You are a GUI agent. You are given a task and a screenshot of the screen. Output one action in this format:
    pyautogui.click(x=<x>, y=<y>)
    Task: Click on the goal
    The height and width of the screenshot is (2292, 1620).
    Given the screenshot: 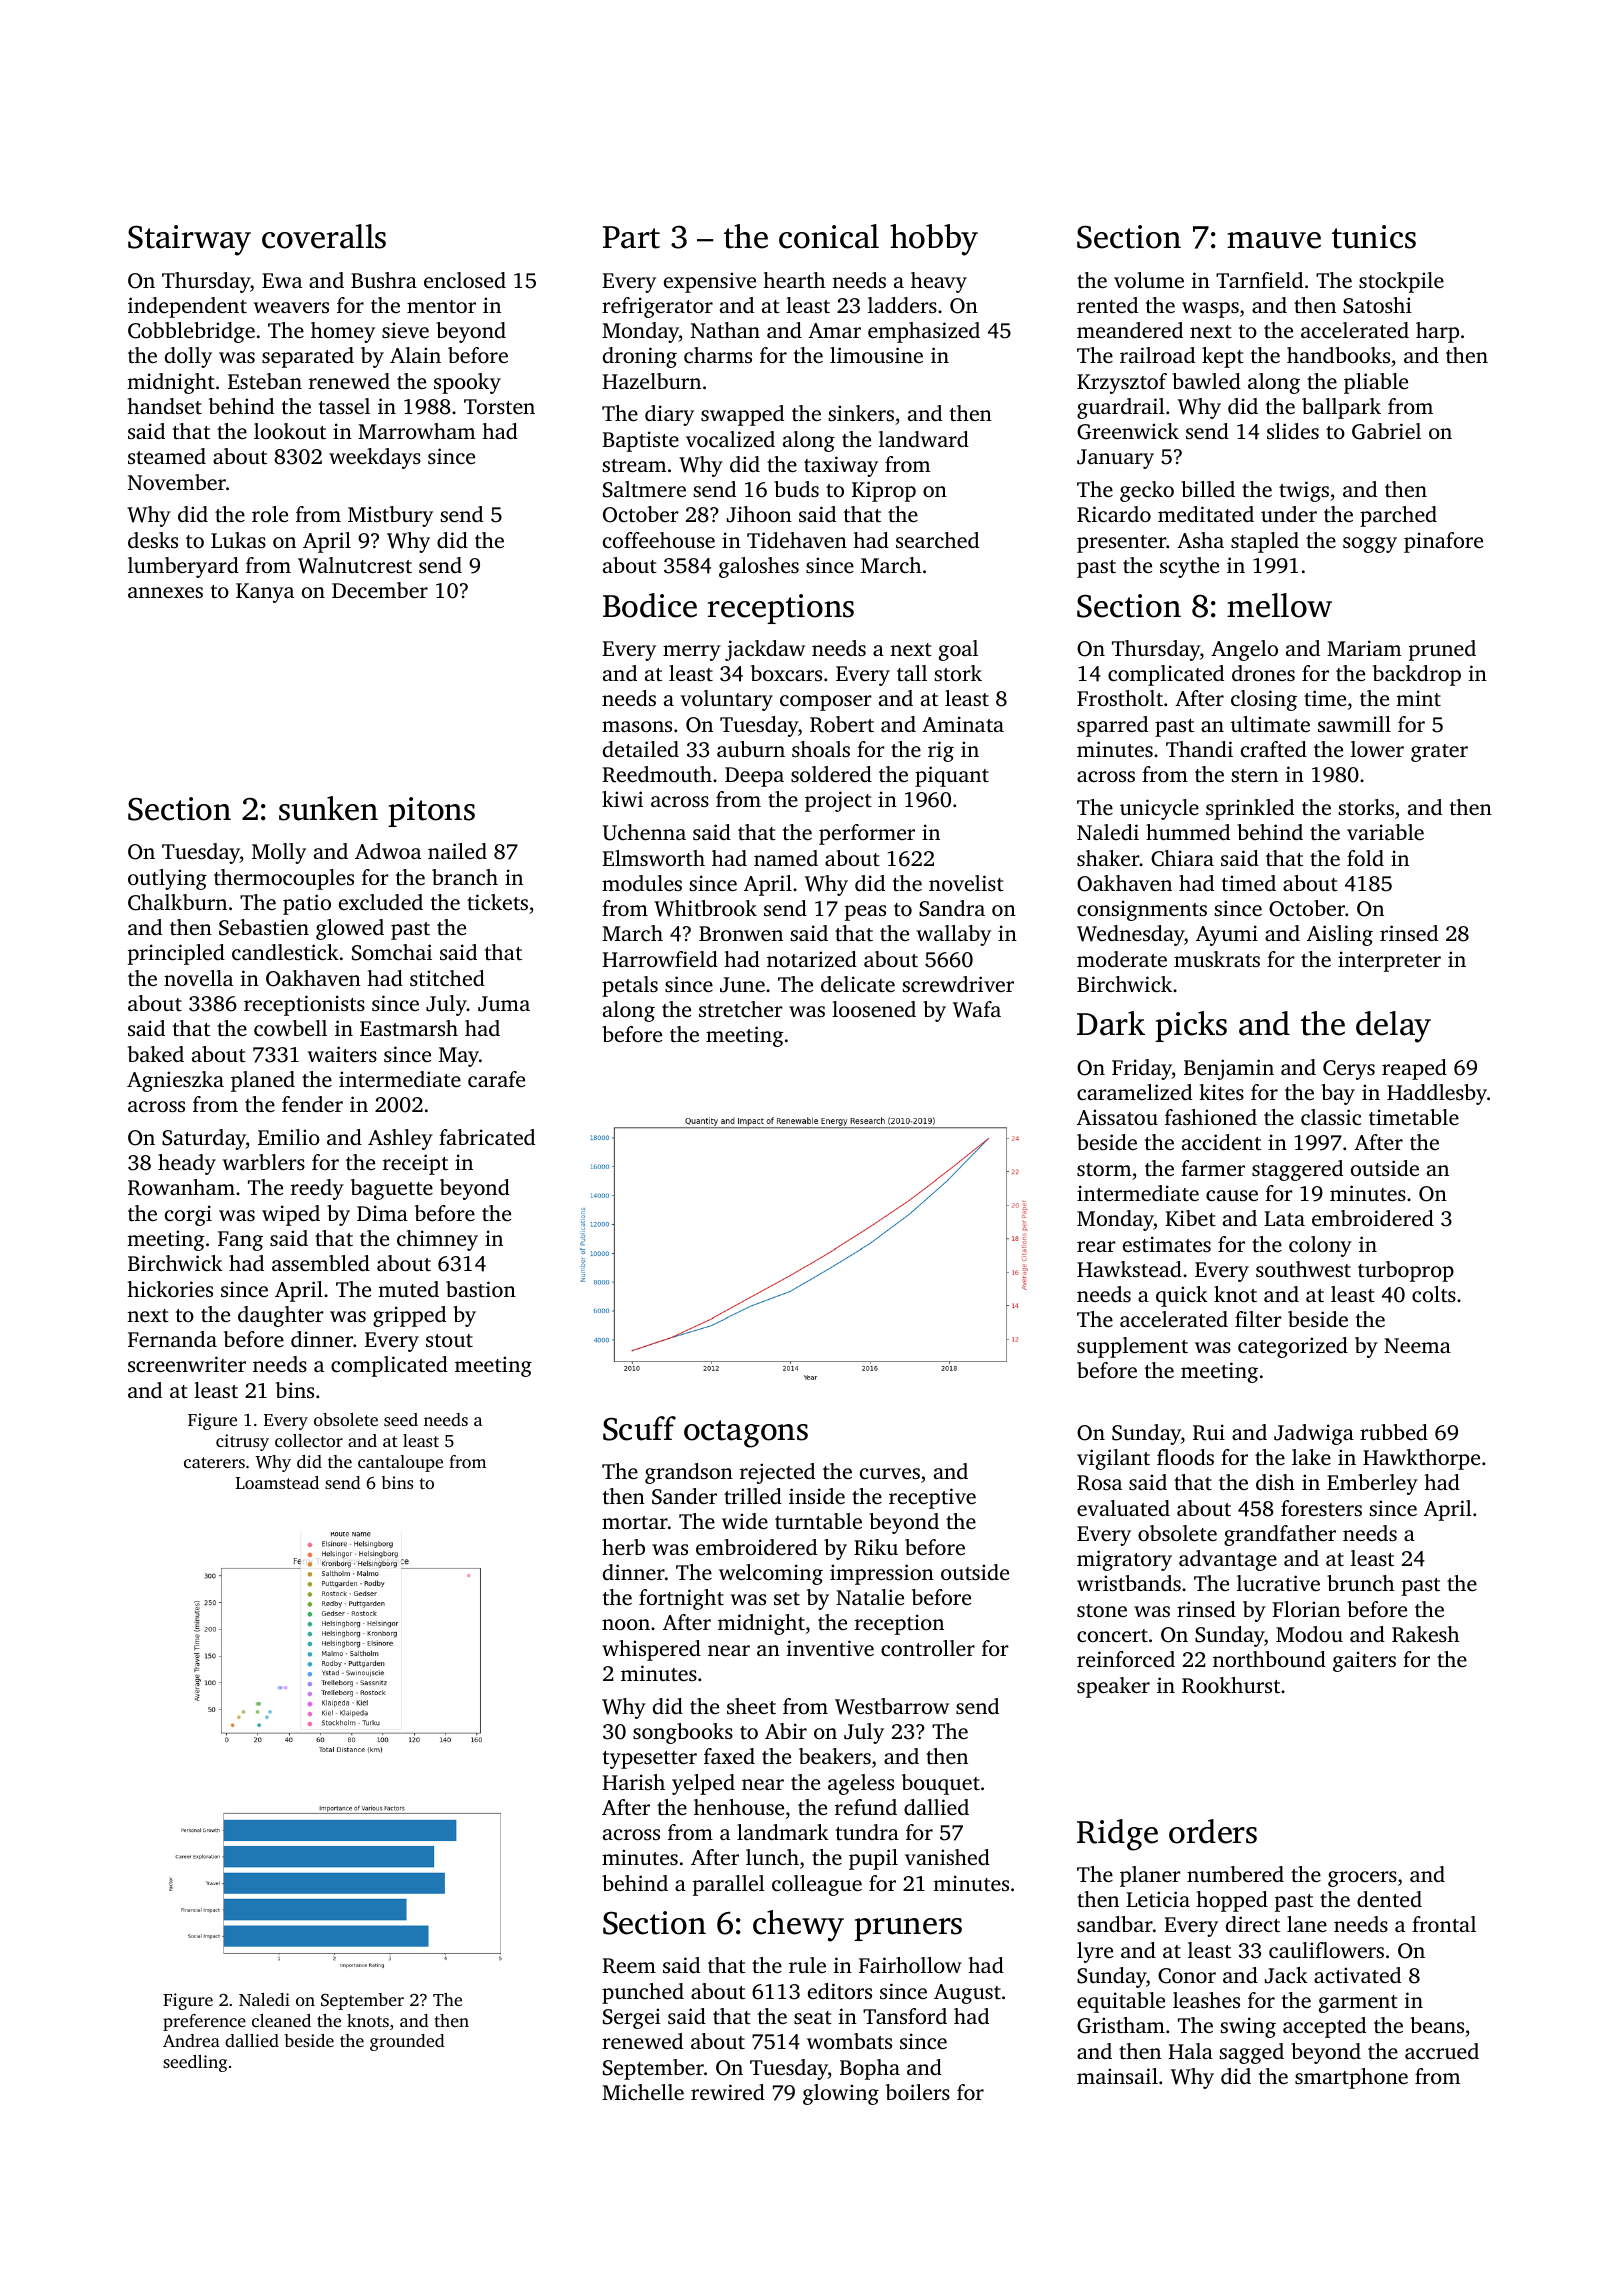 What is the action you would take?
    pyautogui.click(x=958, y=650)
